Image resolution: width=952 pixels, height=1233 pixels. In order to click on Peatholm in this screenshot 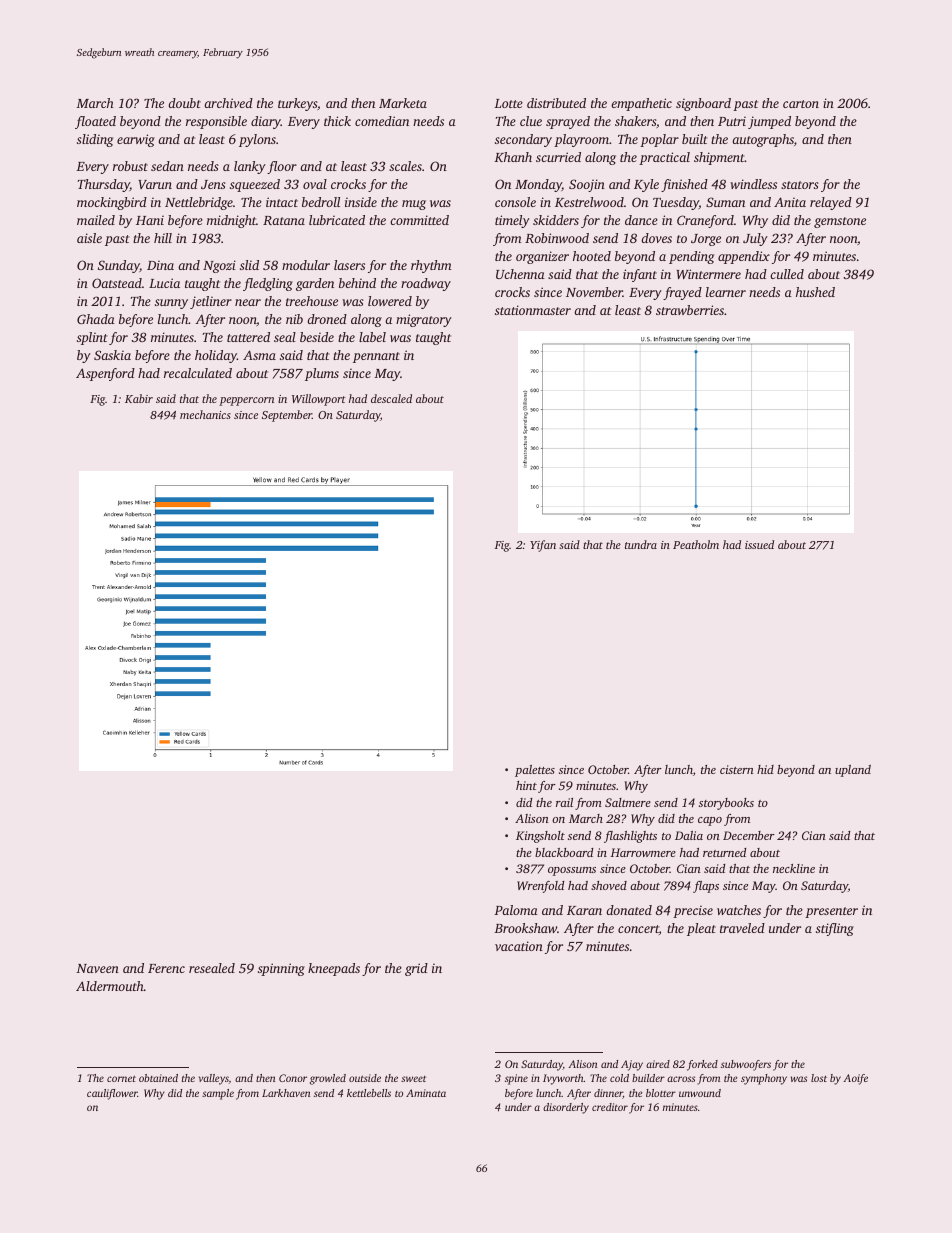, I will do `click(696, 544)`.
